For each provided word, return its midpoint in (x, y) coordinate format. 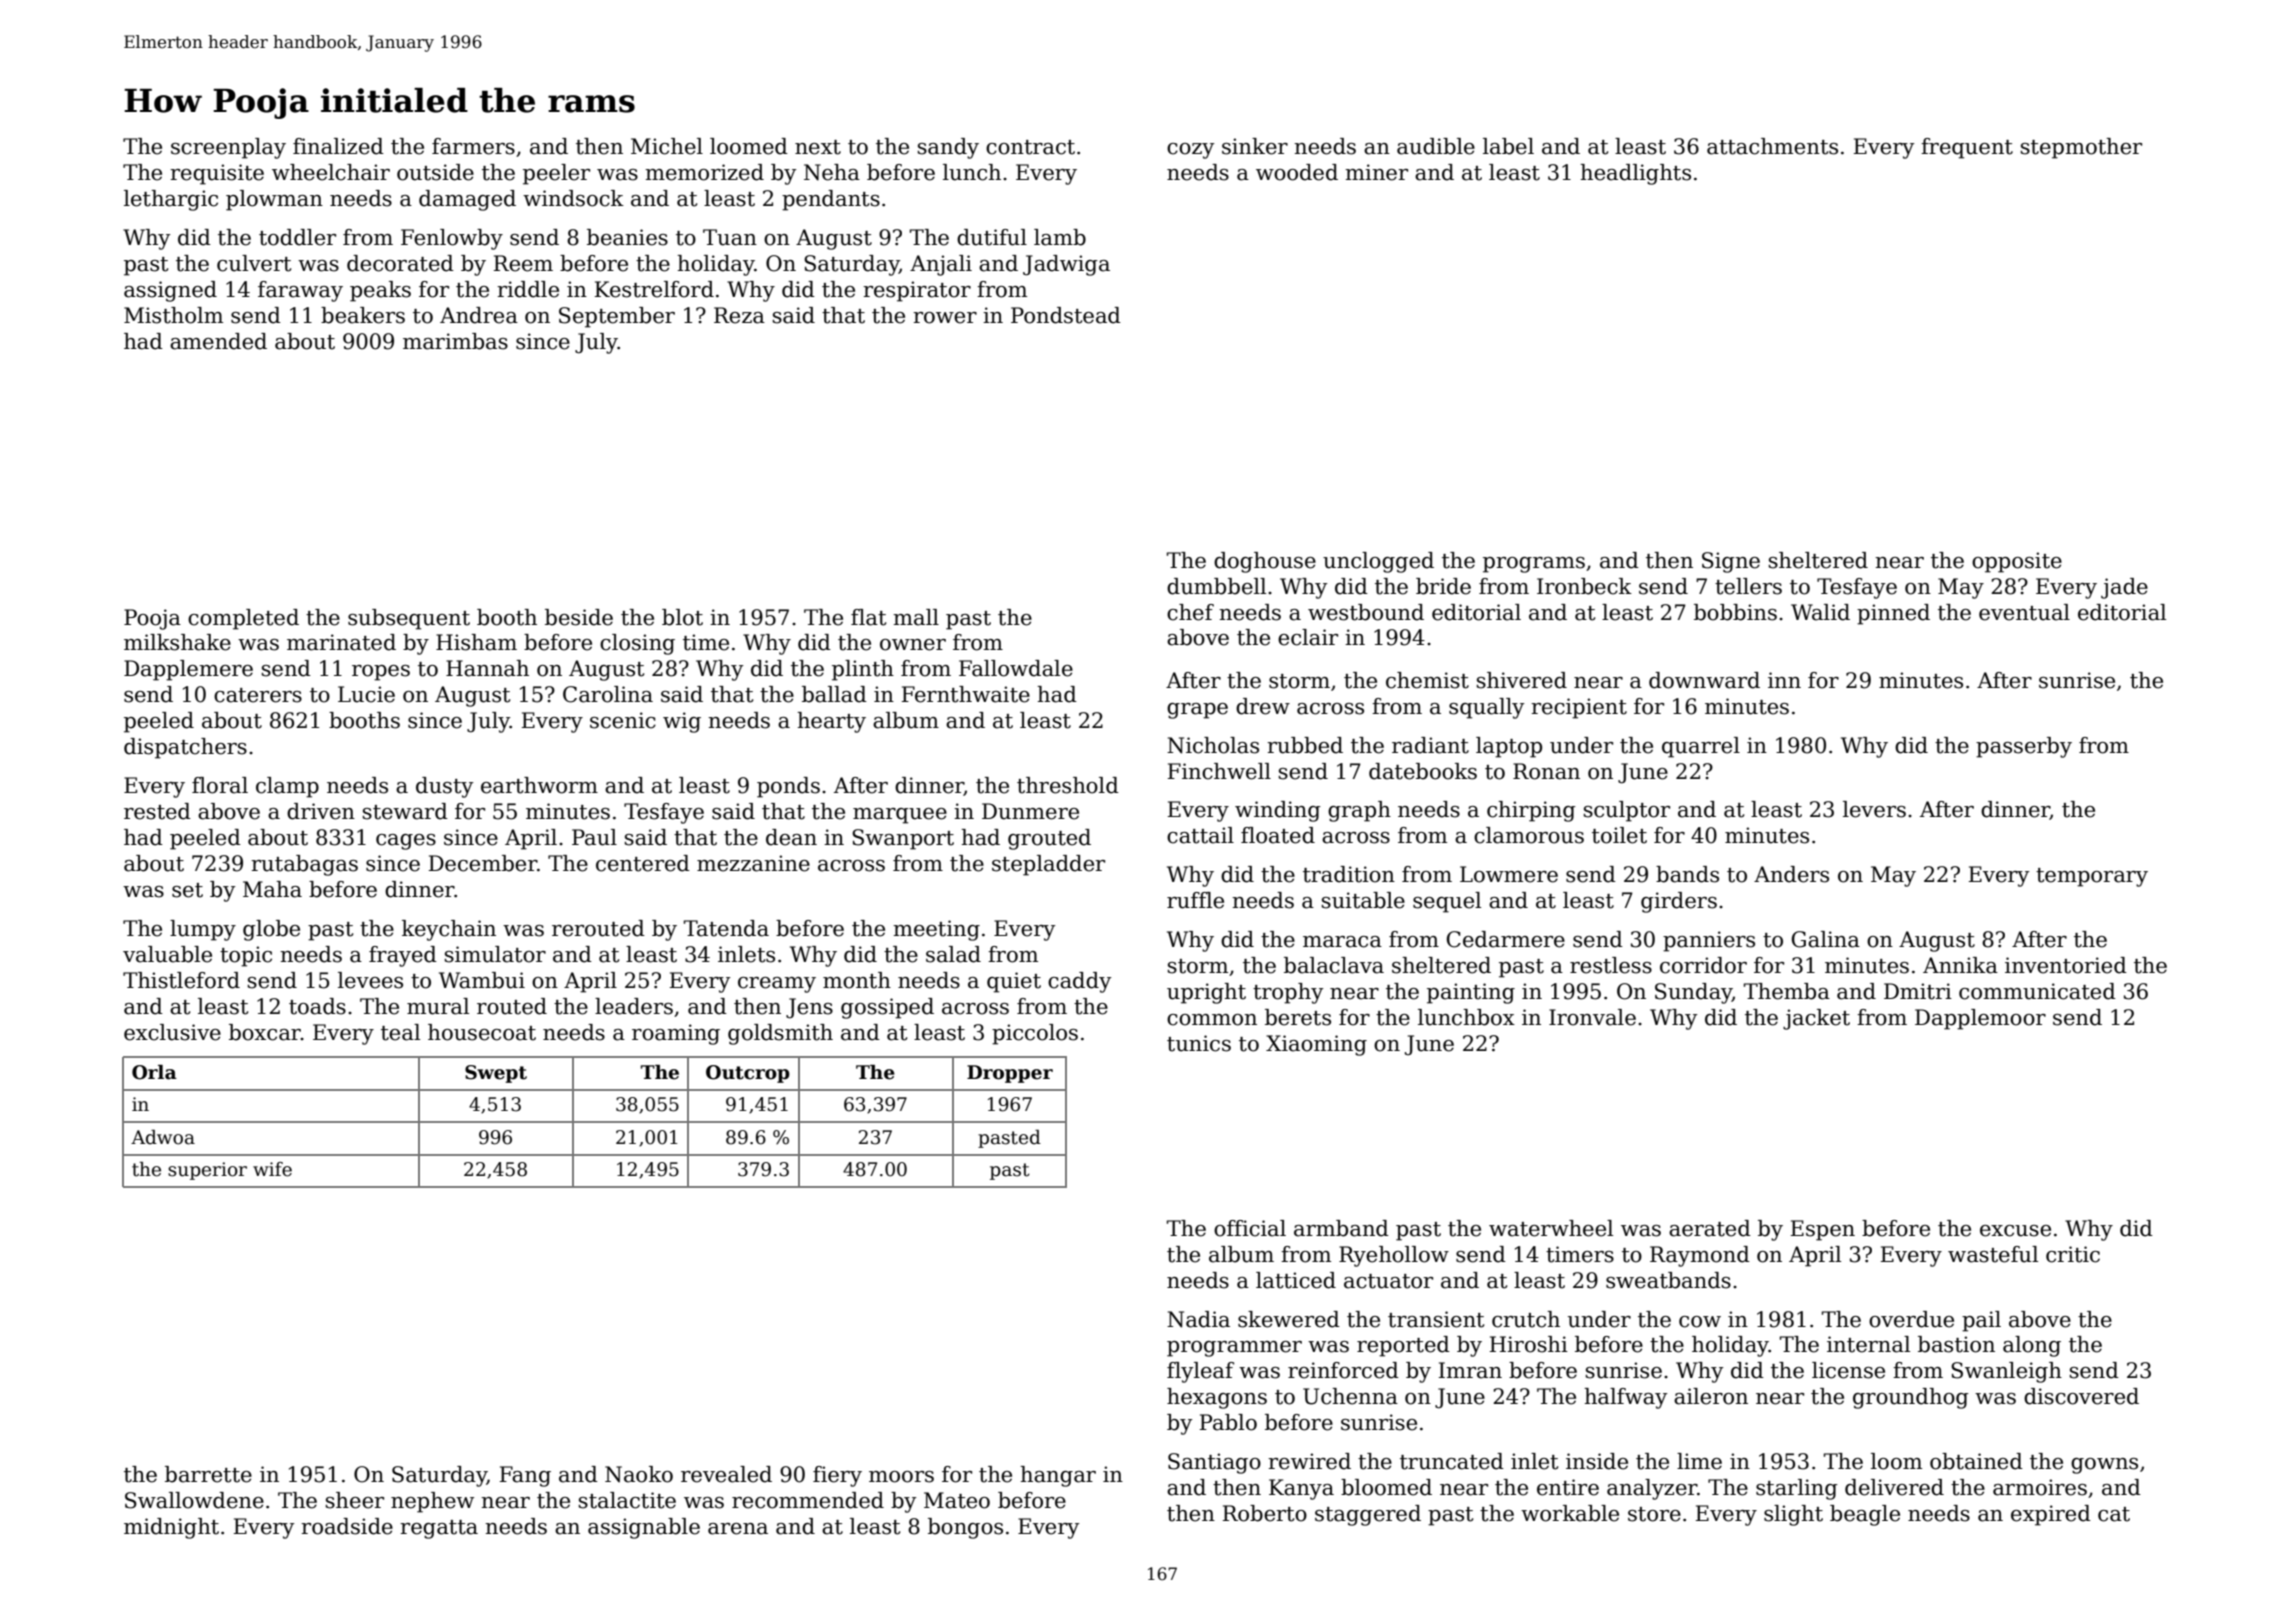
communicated (2037, 991)
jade (2124, 588)
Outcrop (748, 1074)
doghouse (1265, 562)
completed (243, 619)
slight (1793, 1515)
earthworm (539, 785)
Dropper (1010, 1074)
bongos (965, 1528)
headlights (1635, 174)
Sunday (1693, 993)
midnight (171, 1528)
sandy (948, 148)
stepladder (1048, 865)
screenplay (228, 148)
